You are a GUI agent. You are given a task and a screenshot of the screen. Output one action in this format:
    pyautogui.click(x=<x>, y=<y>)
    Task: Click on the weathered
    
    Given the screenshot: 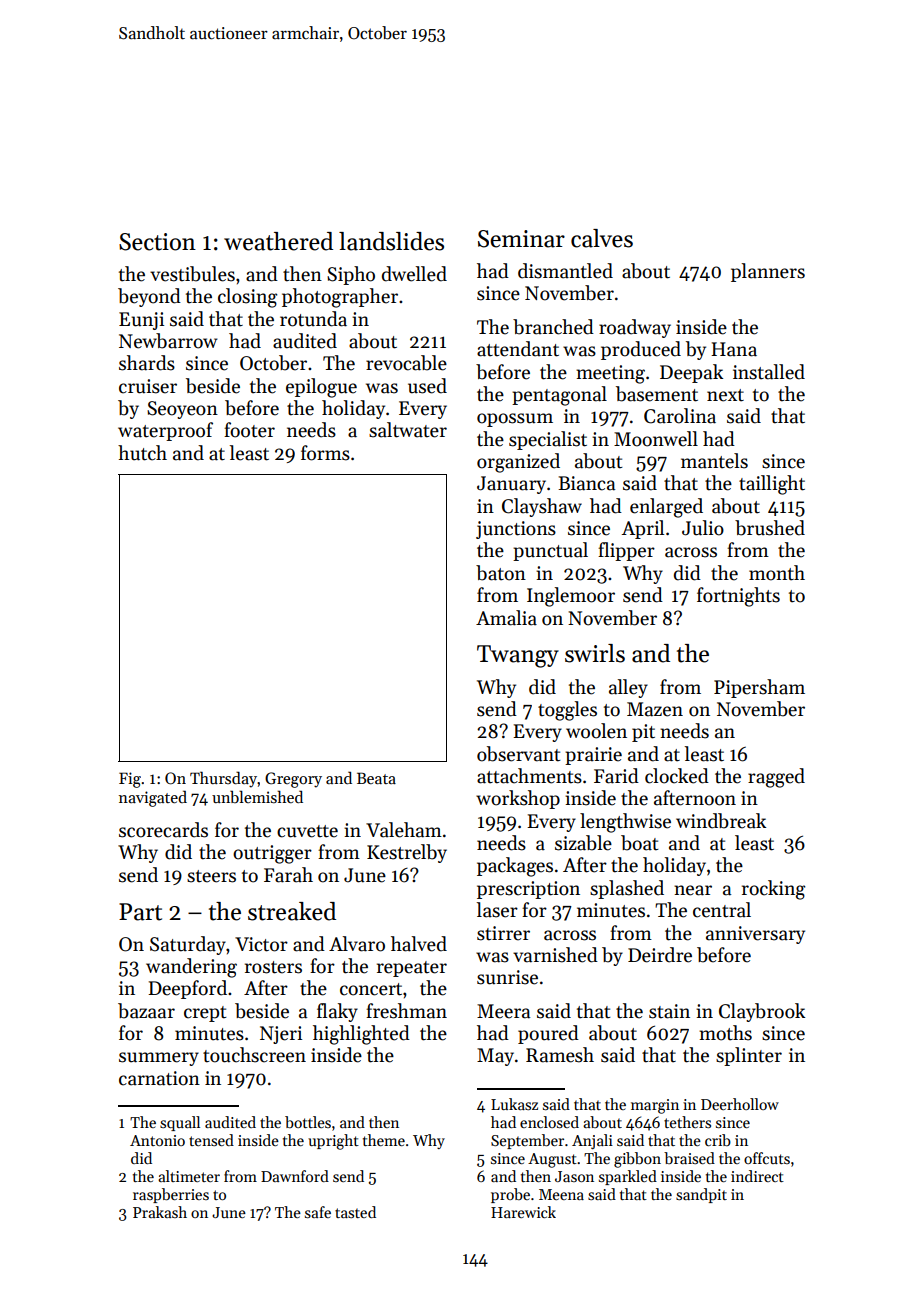 What is the action you would take?
    pyautogui.click(x=278, y=241)
